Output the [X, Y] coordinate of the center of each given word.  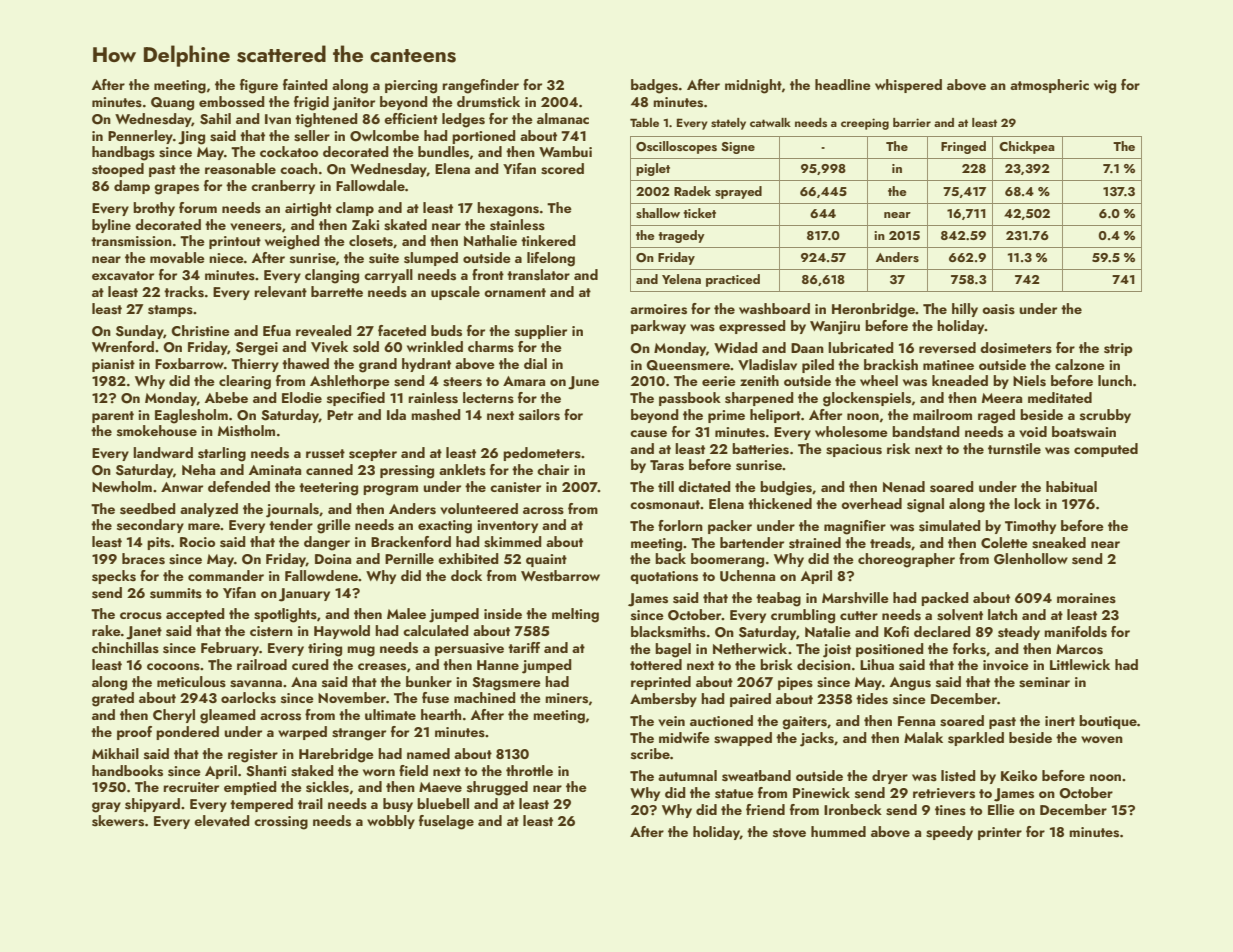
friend [765, 809]
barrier [912, 122]
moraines [1086, 598]
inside [503, 614]
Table [644, 122]
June [583, 383]
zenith [759, 380]
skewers [118, 821]
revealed [324, 331]
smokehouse [157, 431]
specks [114, 577]
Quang [172, 104]
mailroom [942, 414]
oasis [998, 309]
